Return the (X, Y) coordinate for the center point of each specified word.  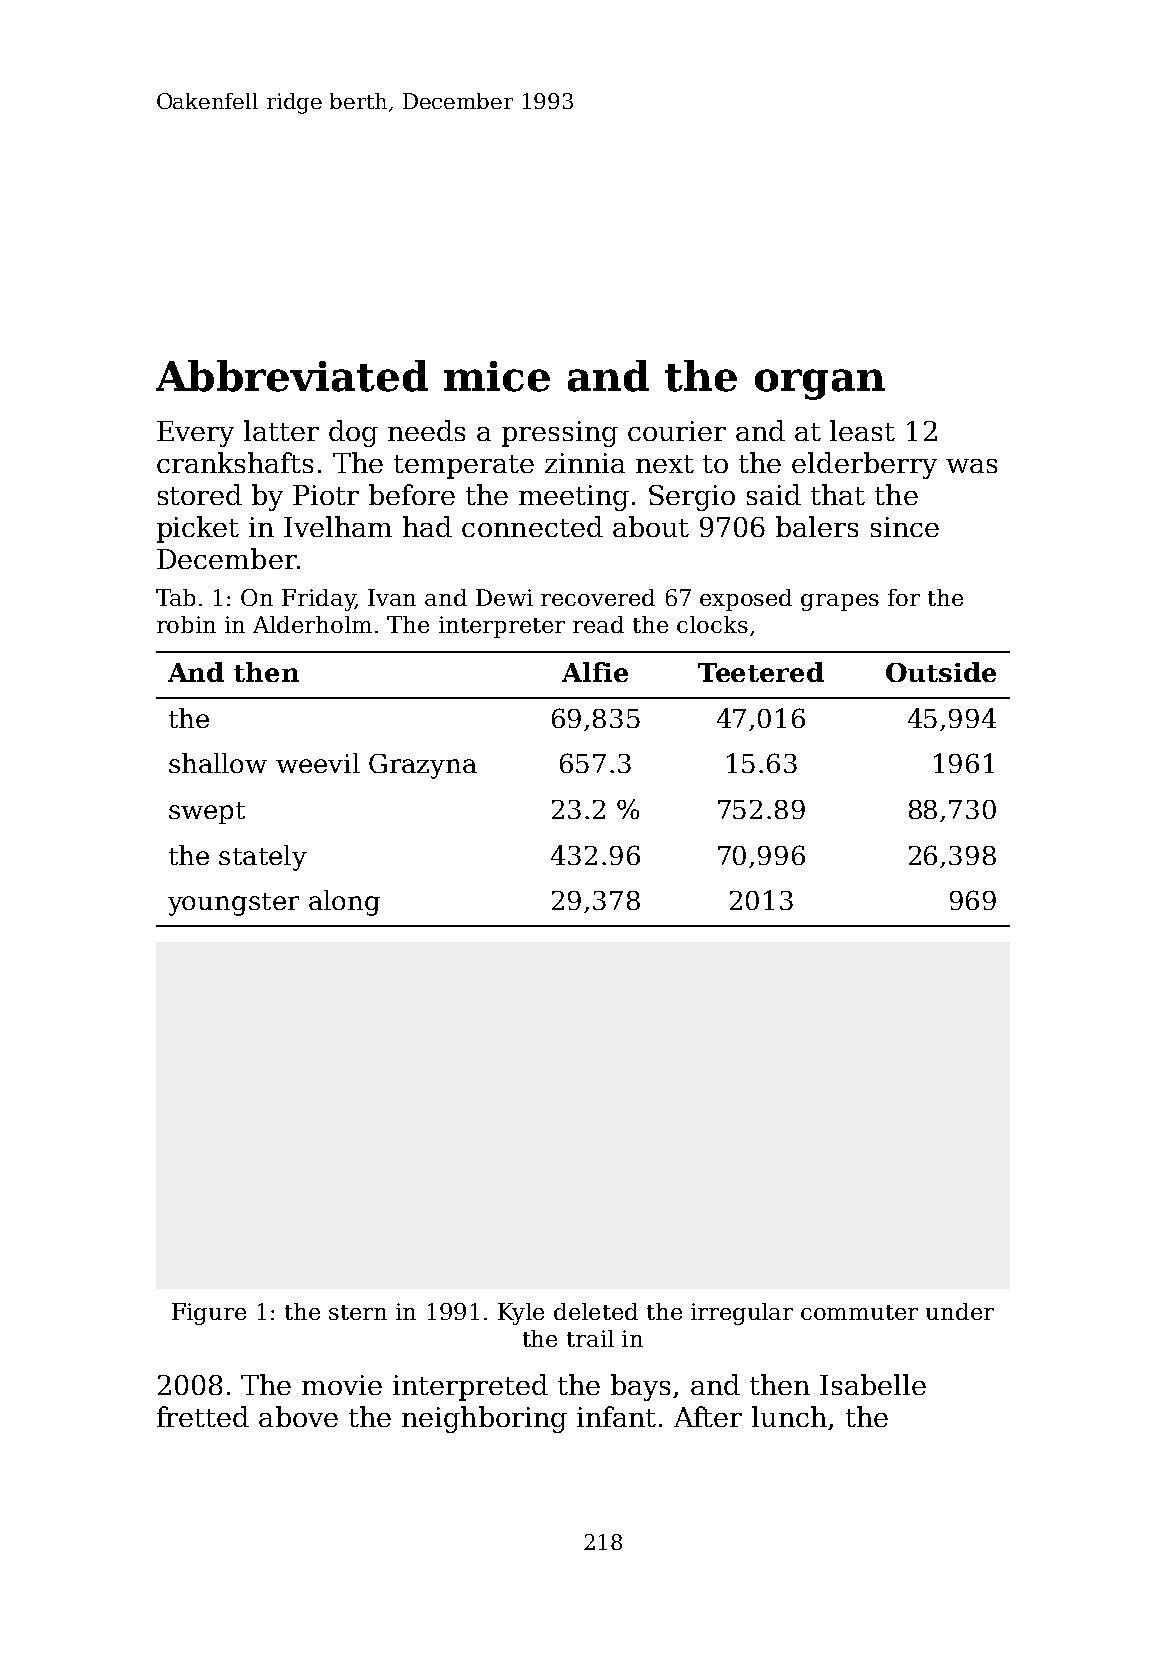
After (708, 1416)
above (298, 1416)
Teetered (761, 672)
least (862, 430)
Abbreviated (292, 376)
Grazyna (423, 766)
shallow (218, 763)
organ (820, 384)
